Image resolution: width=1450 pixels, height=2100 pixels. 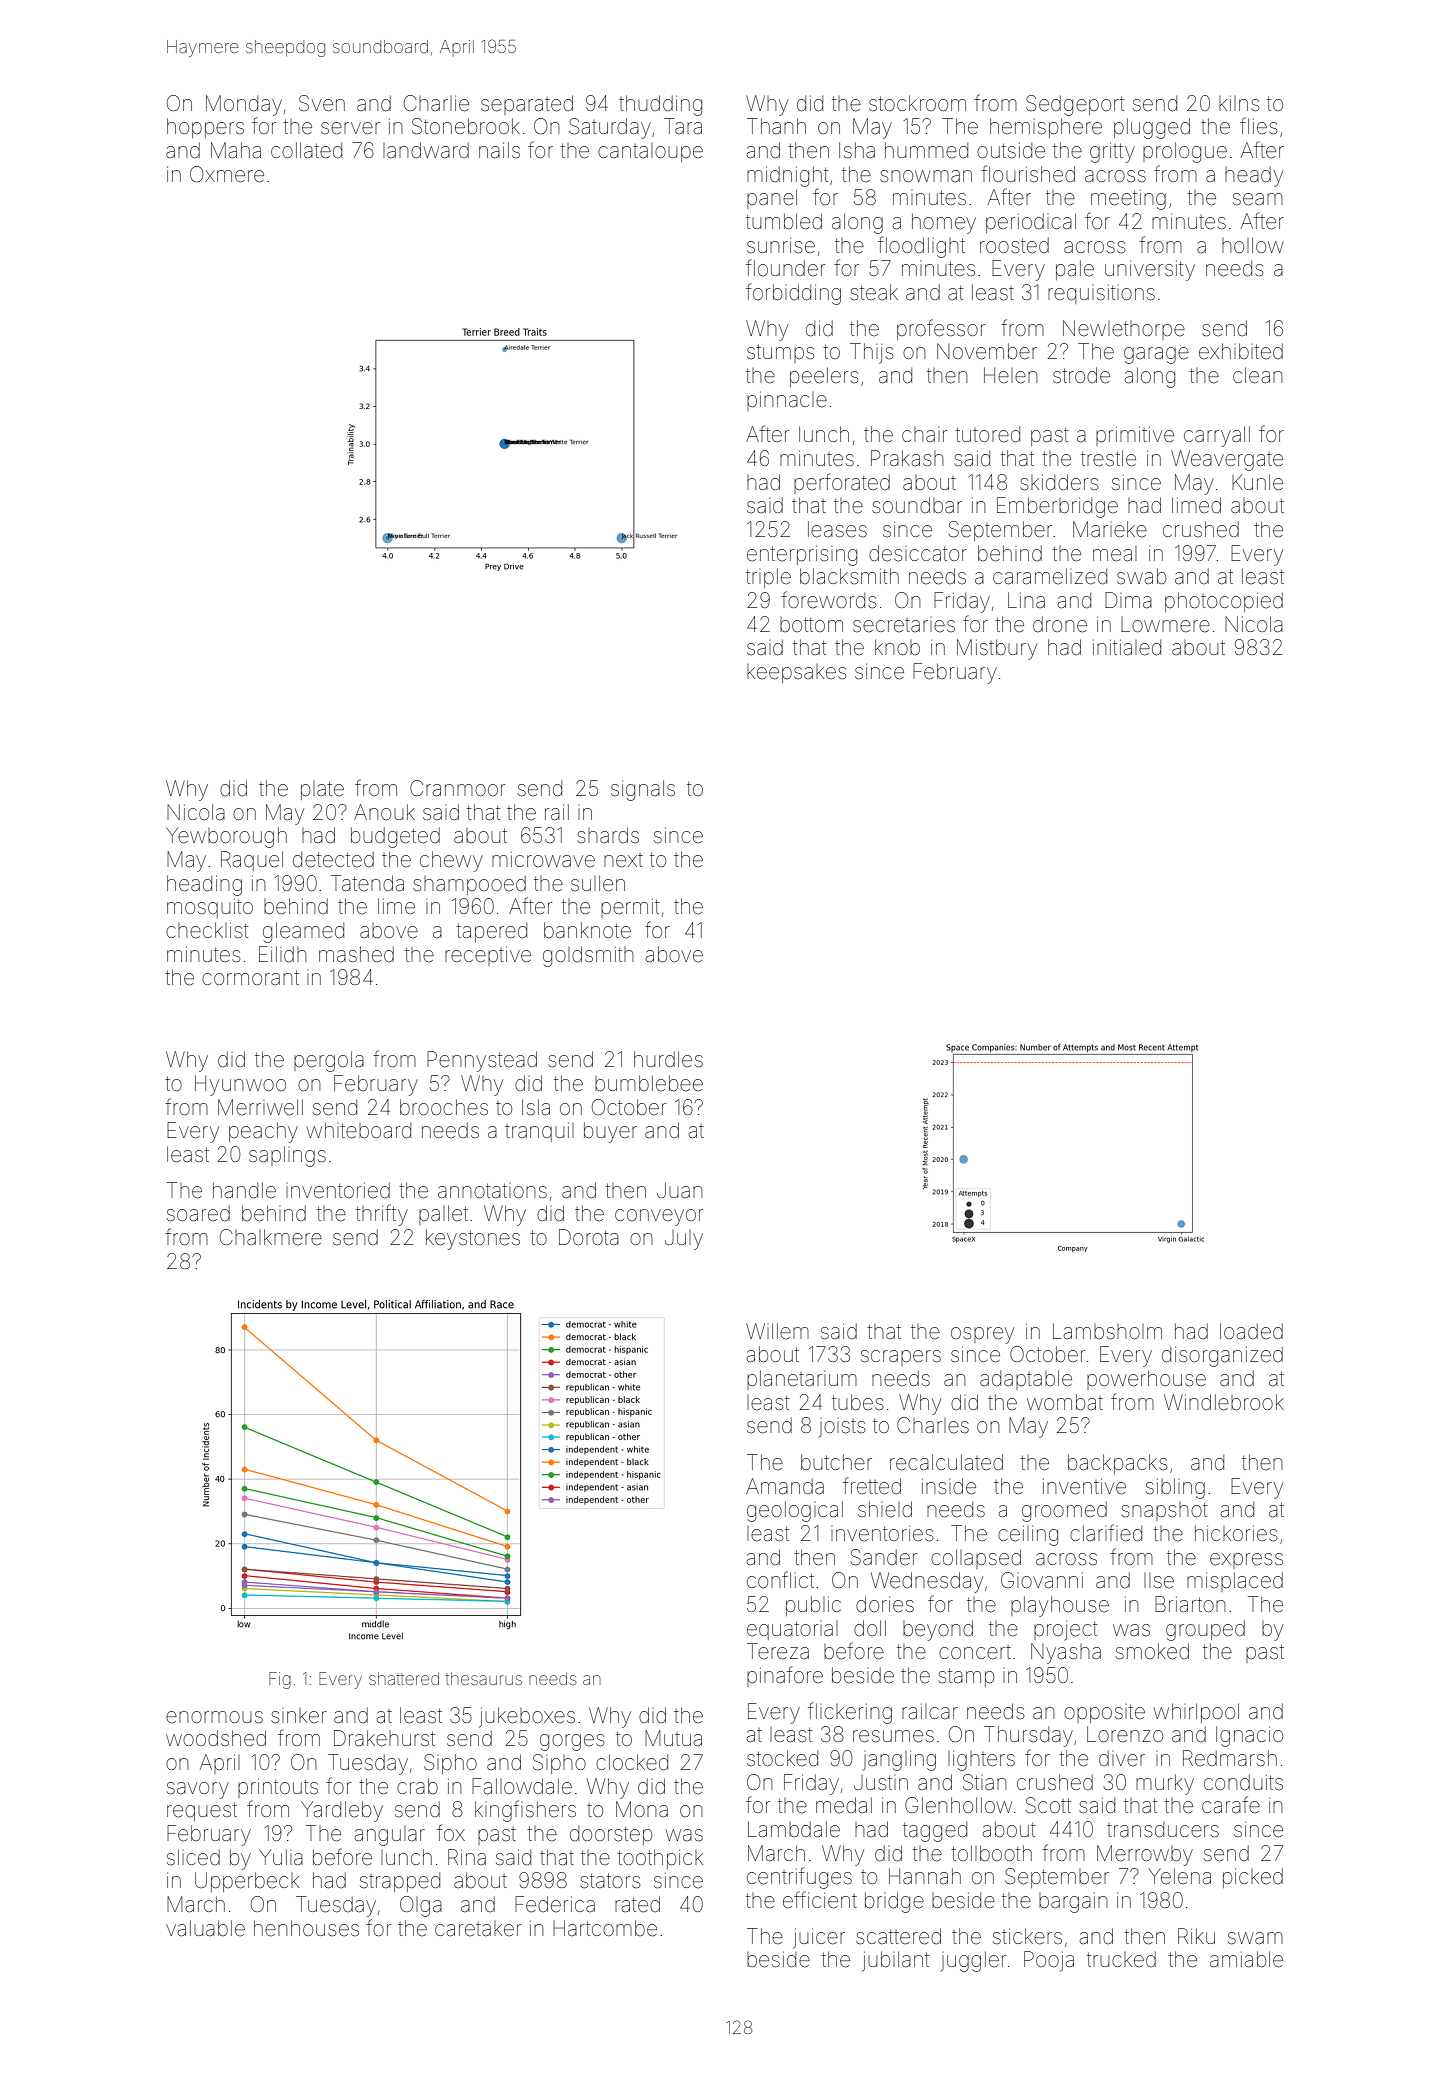 I want to click on Juan, so click(x=679, y=1190).
